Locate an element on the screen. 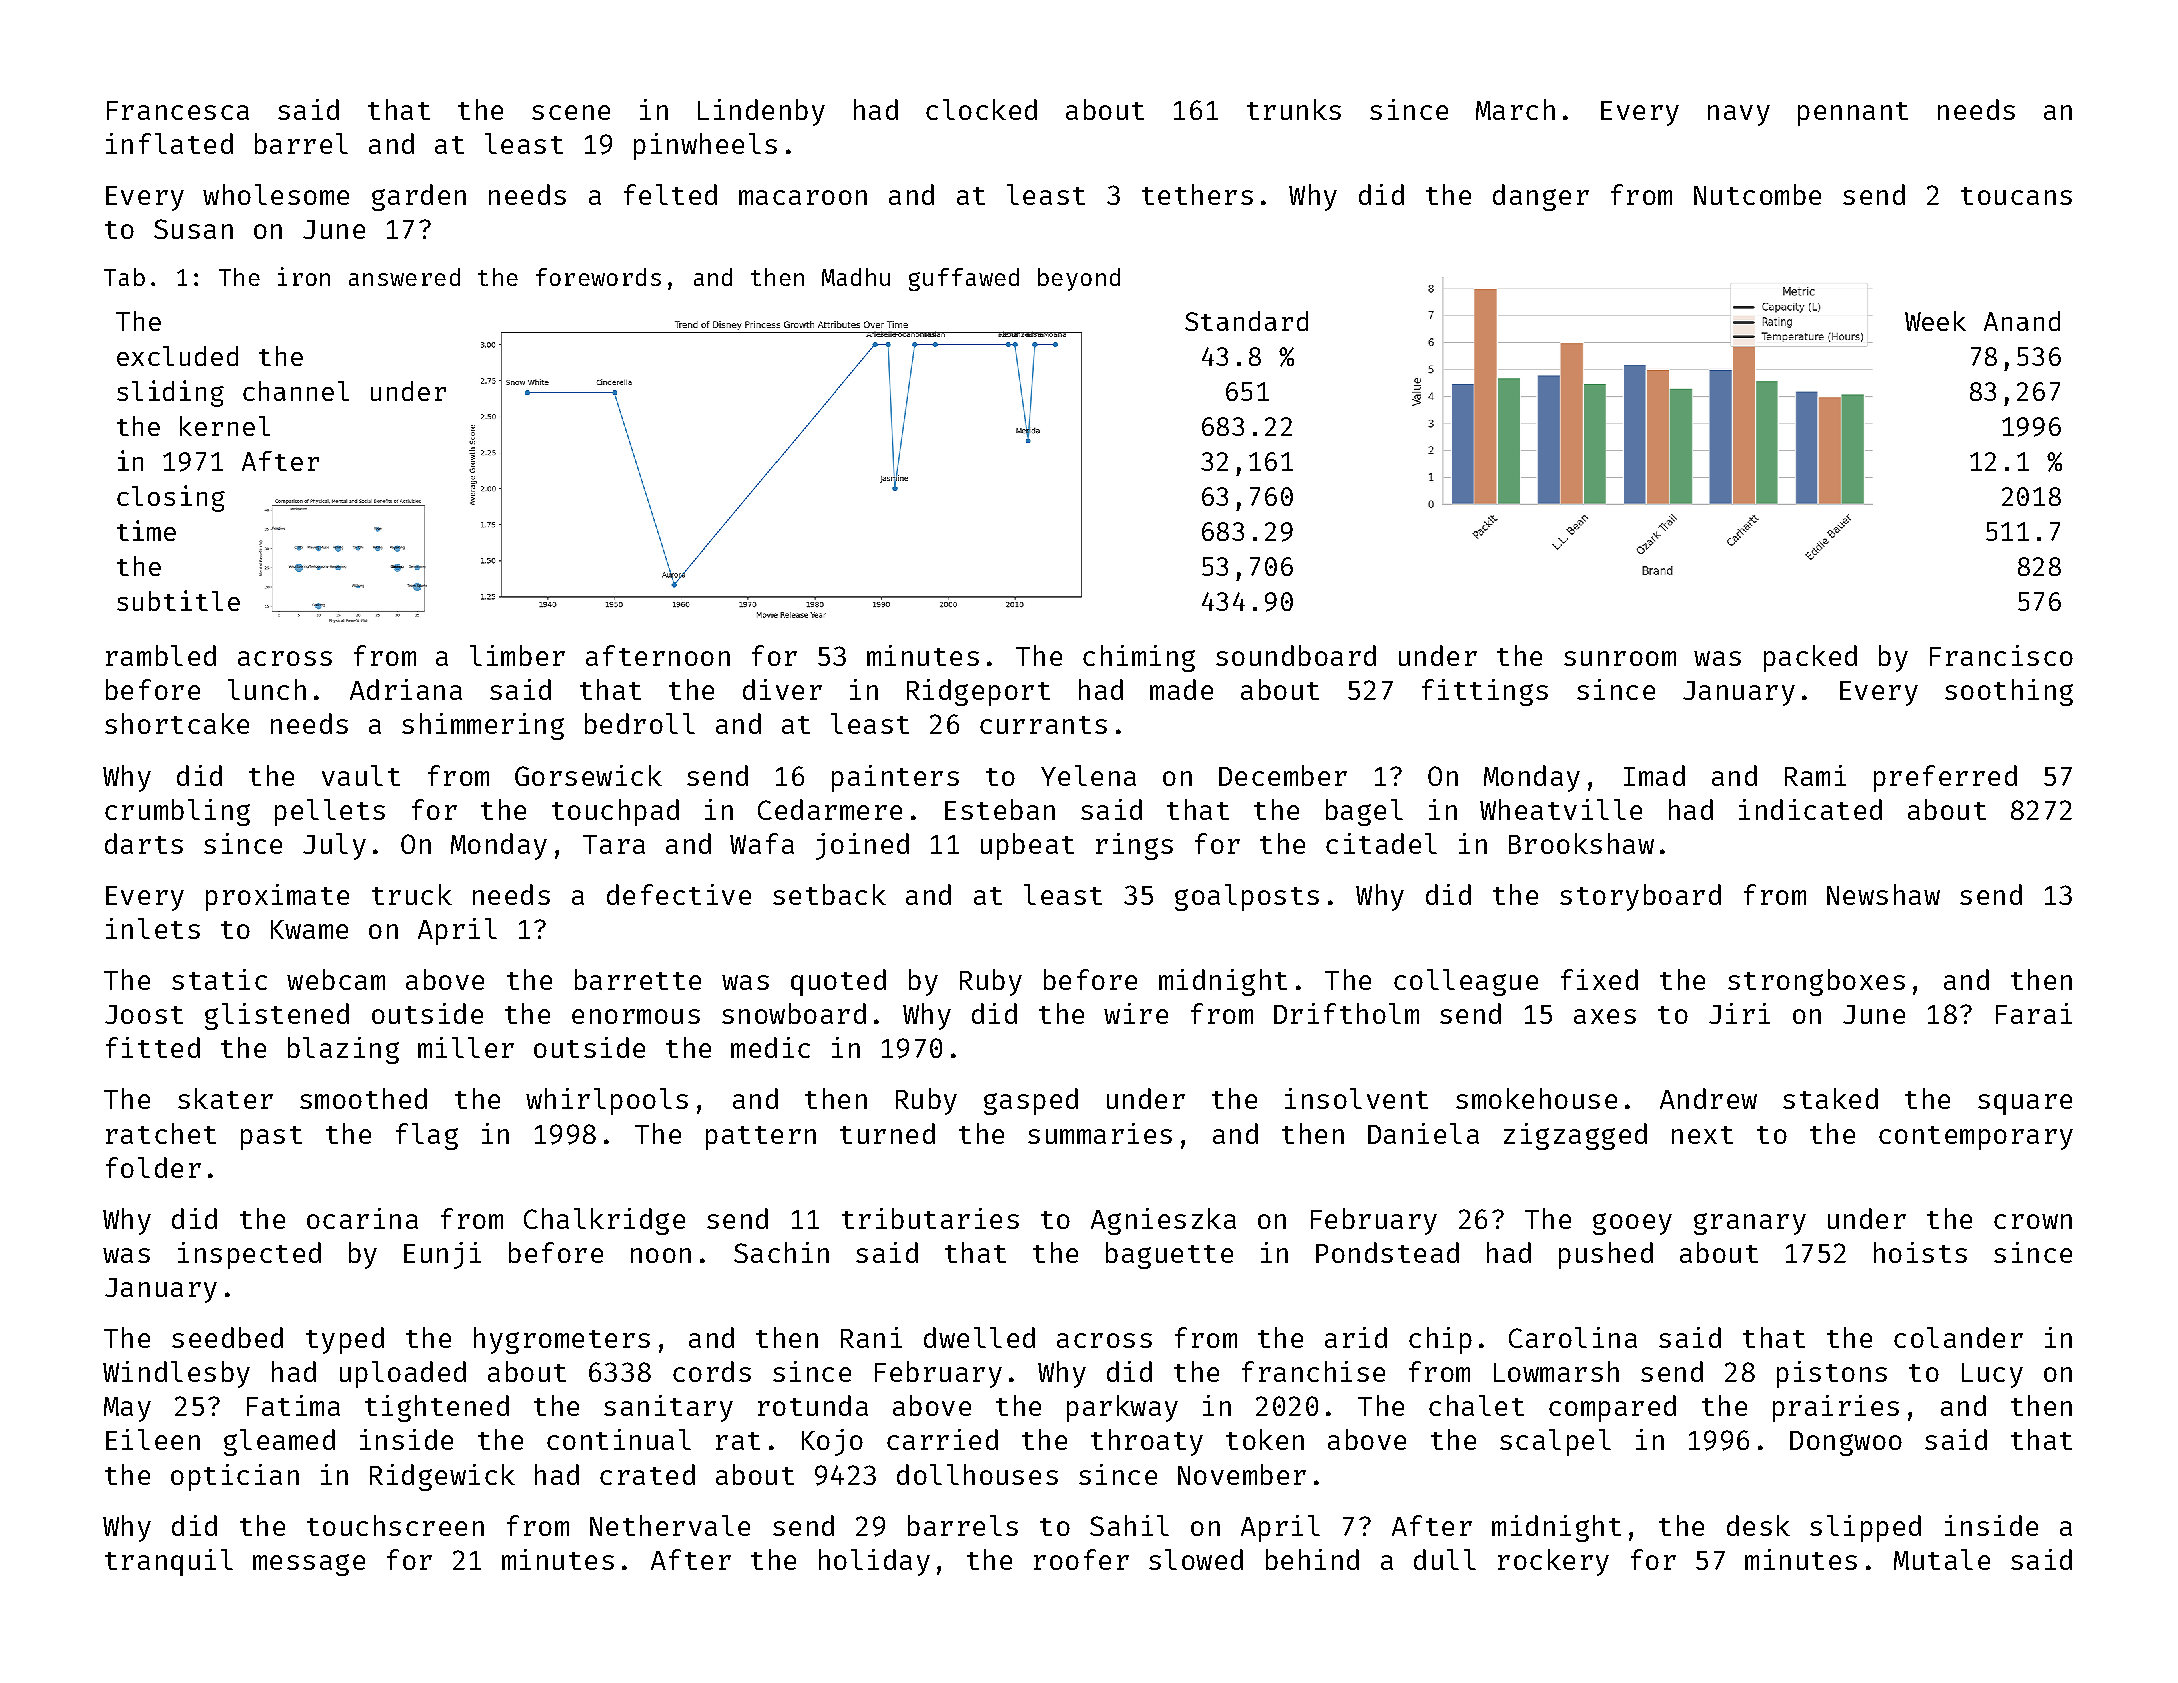 The width and height of the screenshot is (2178, 1683). Standard is located at coordinates (1246, 321).
